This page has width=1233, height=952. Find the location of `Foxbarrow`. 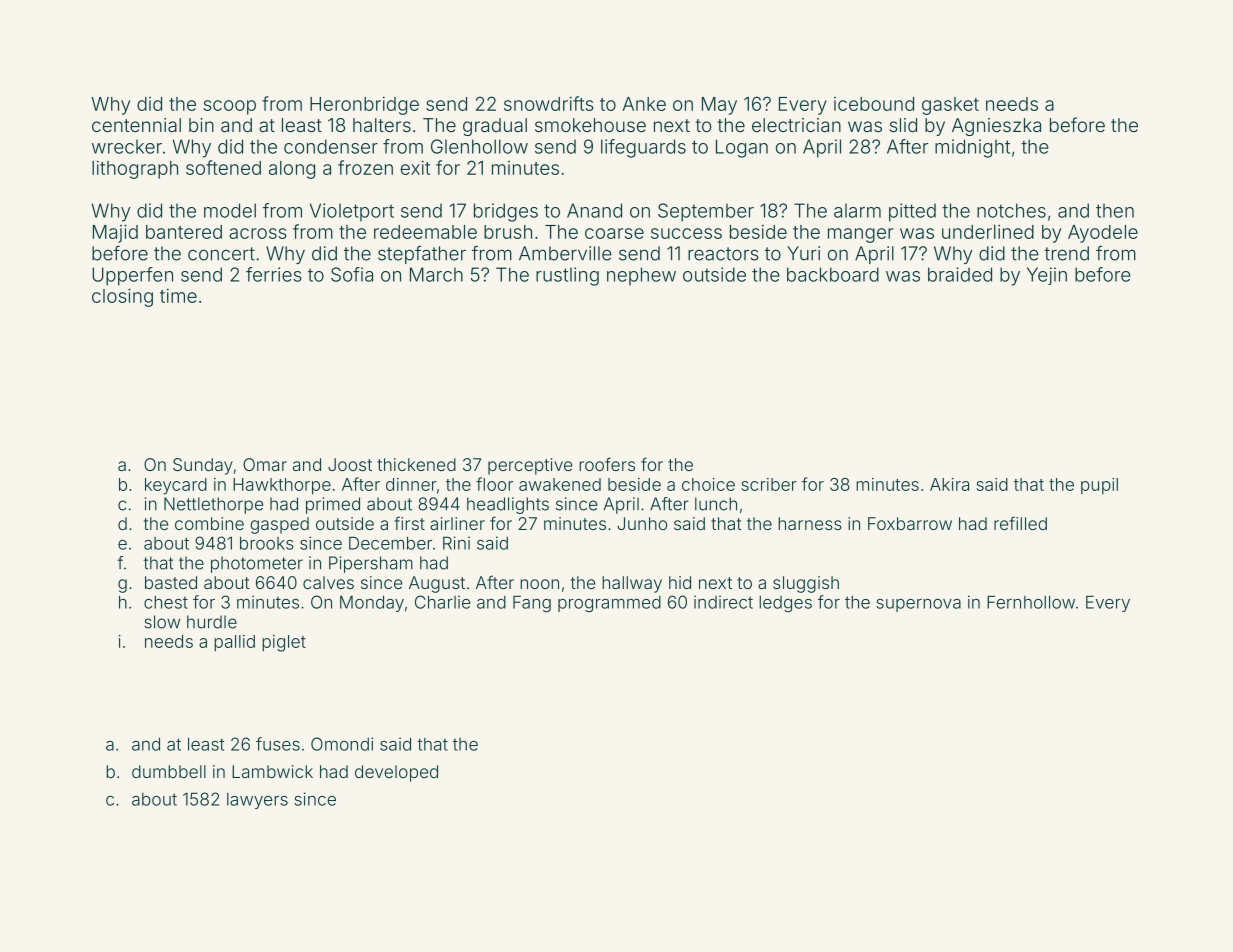

Foxbarrow is located at coordinates (910, 523).
